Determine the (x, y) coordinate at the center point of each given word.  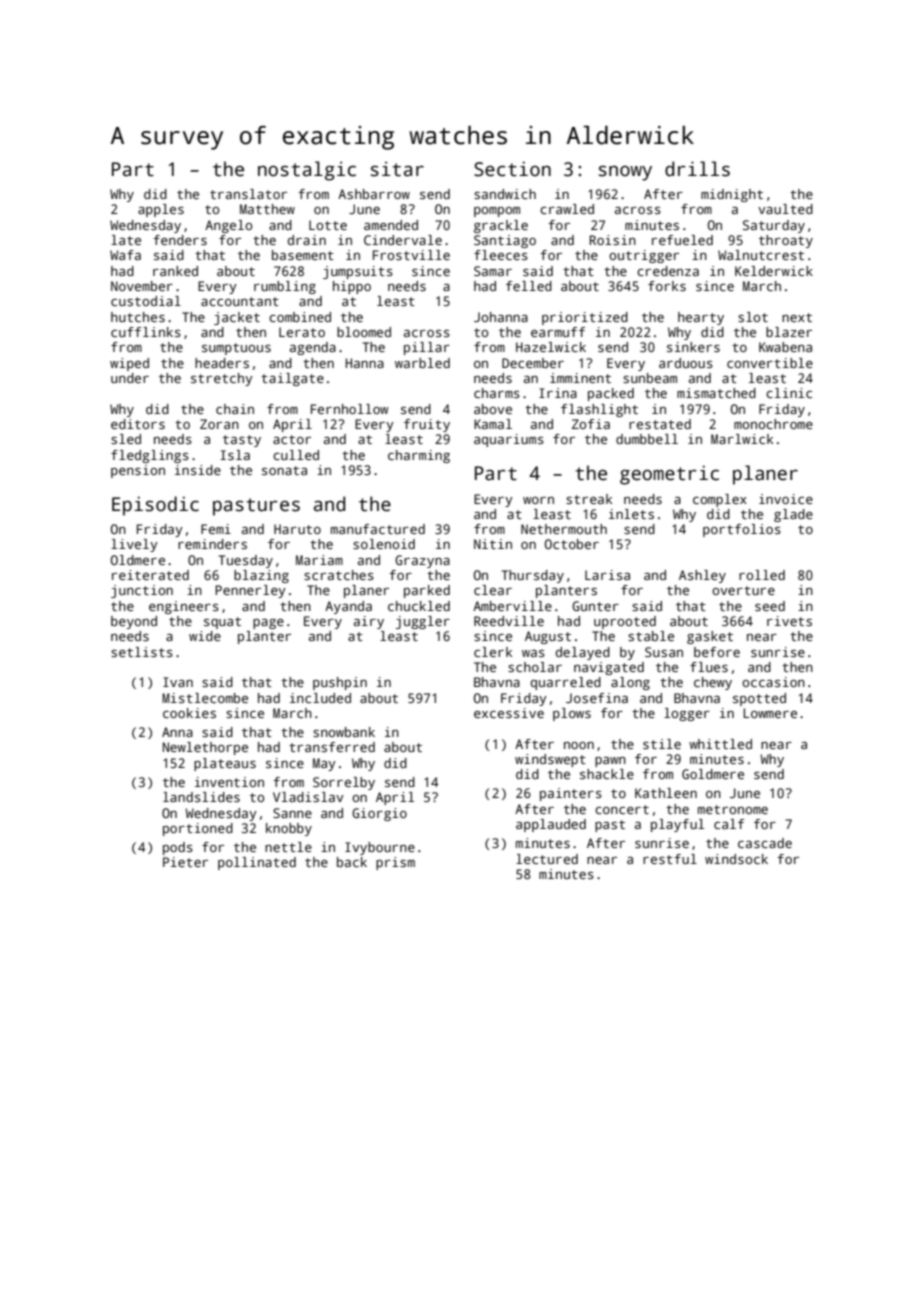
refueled (682, 240)
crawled (567, 209)
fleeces (501, 255)
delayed (583, 653)
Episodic (155, 506)
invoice (786, 499)
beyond (134, 622)
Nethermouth (564, 529)
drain (307, 240)
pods (178, 848)
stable (651, 636)
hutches (138, 317)
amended (391, 225)
